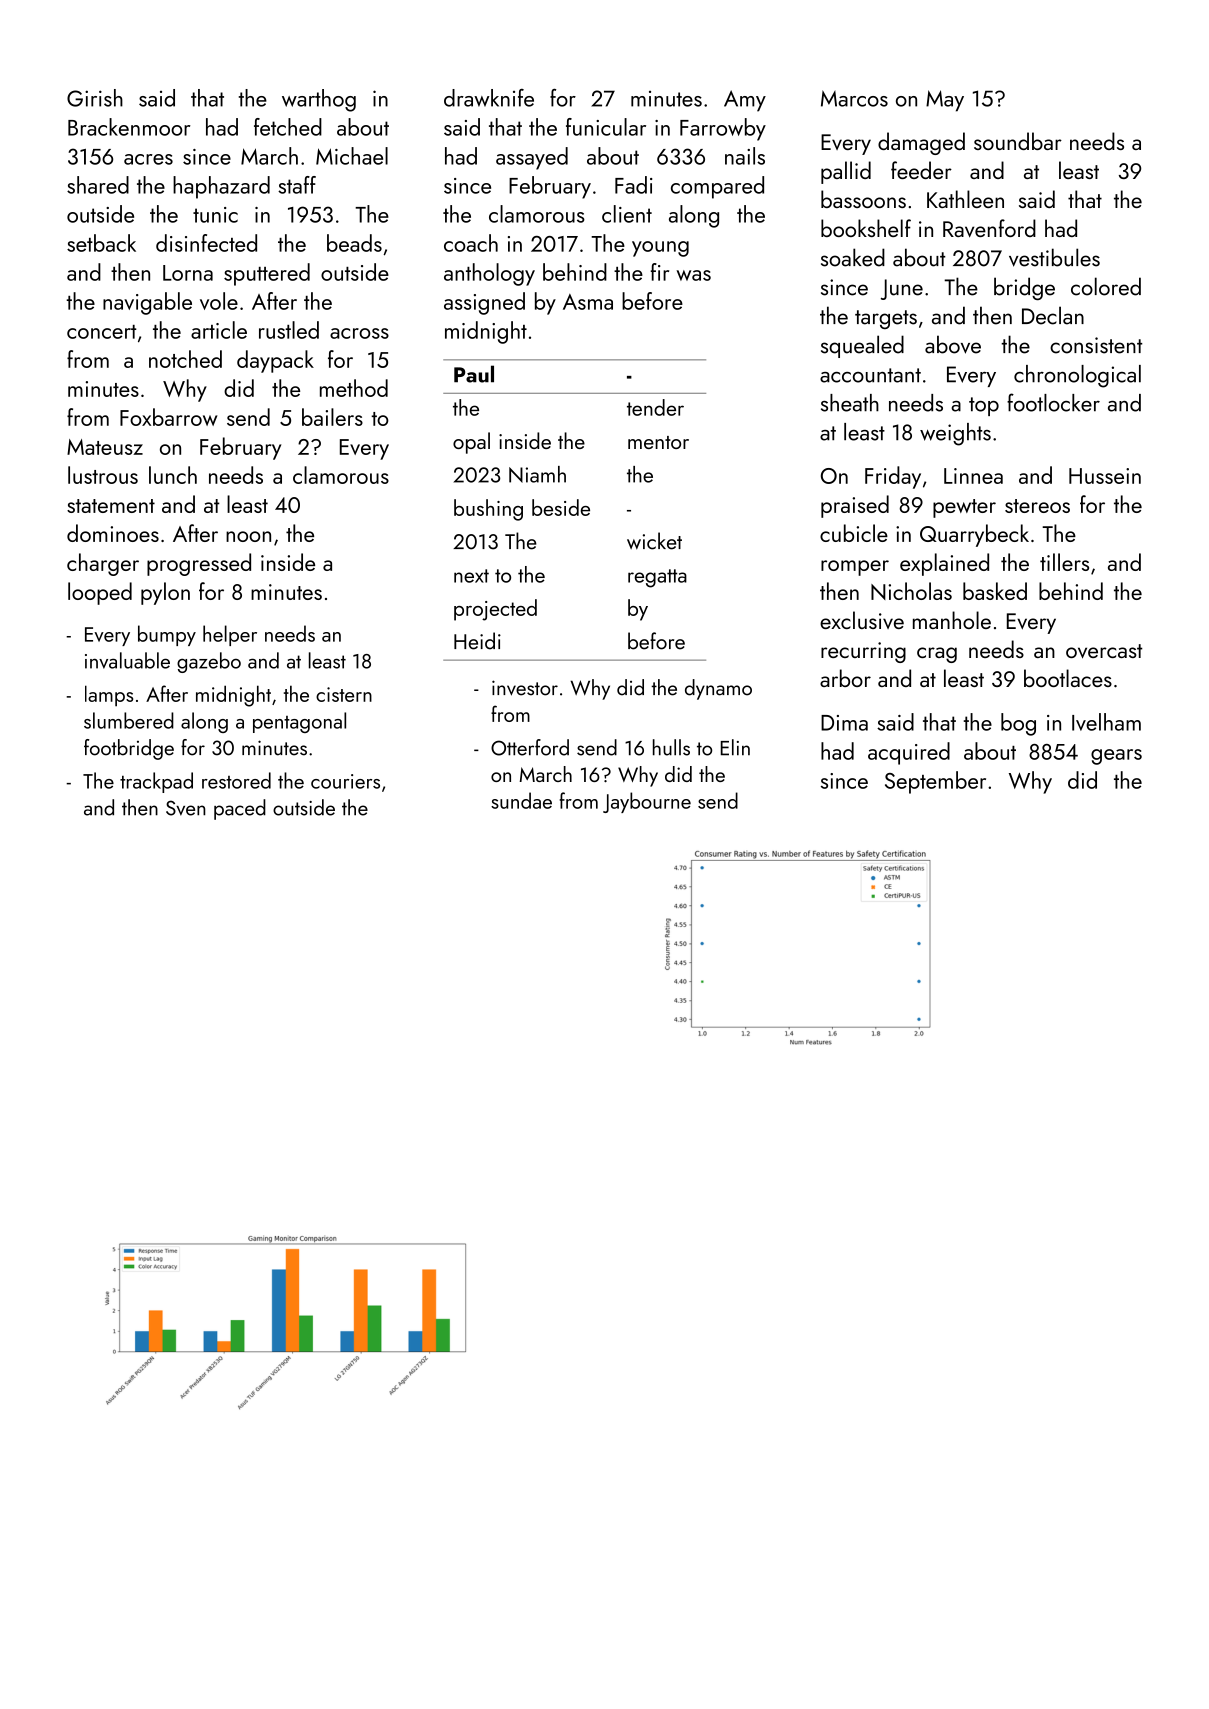 This screenshot has height=1709, width=1209. Describe the element at coordinates (561, 507) in the screenshot. I see `beside` at that location.
